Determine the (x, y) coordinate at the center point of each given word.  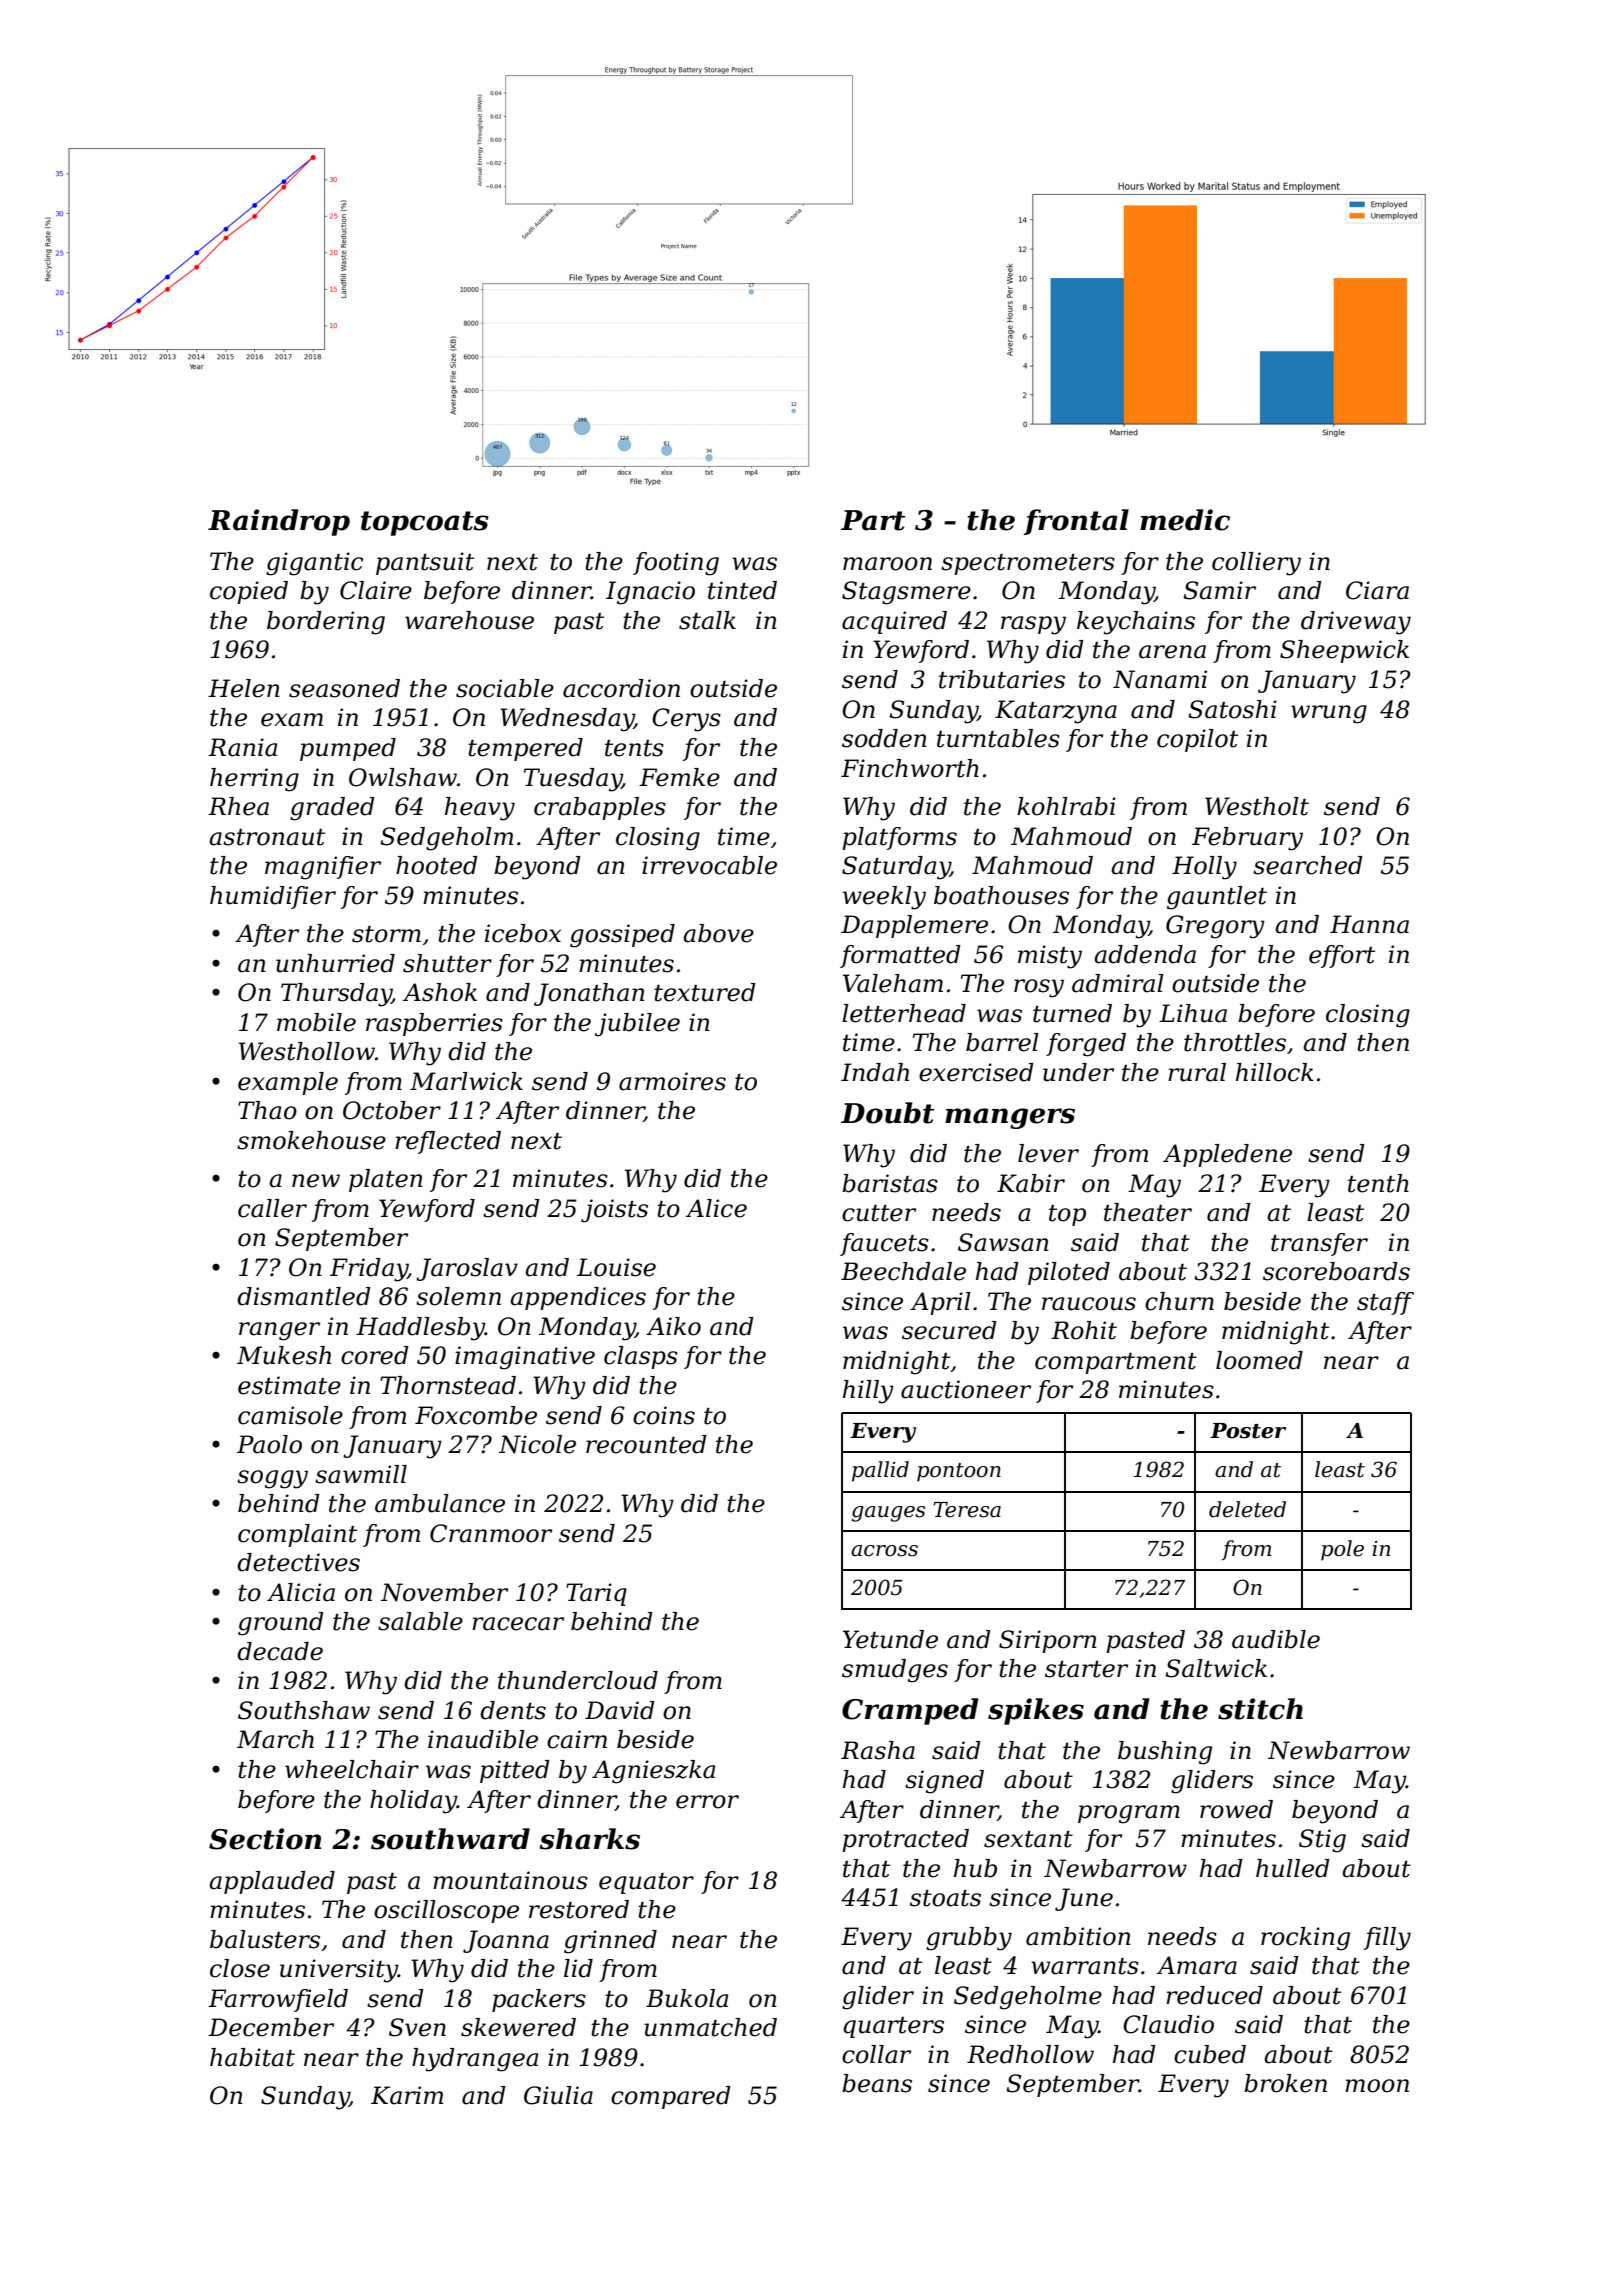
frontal (1076, 522)
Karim (407, 2095)
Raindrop (279, 522)
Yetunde (890, 1639)
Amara (1197, 1965)
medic (1185, 520)
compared (671, 2097)
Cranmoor (491, 1533)
